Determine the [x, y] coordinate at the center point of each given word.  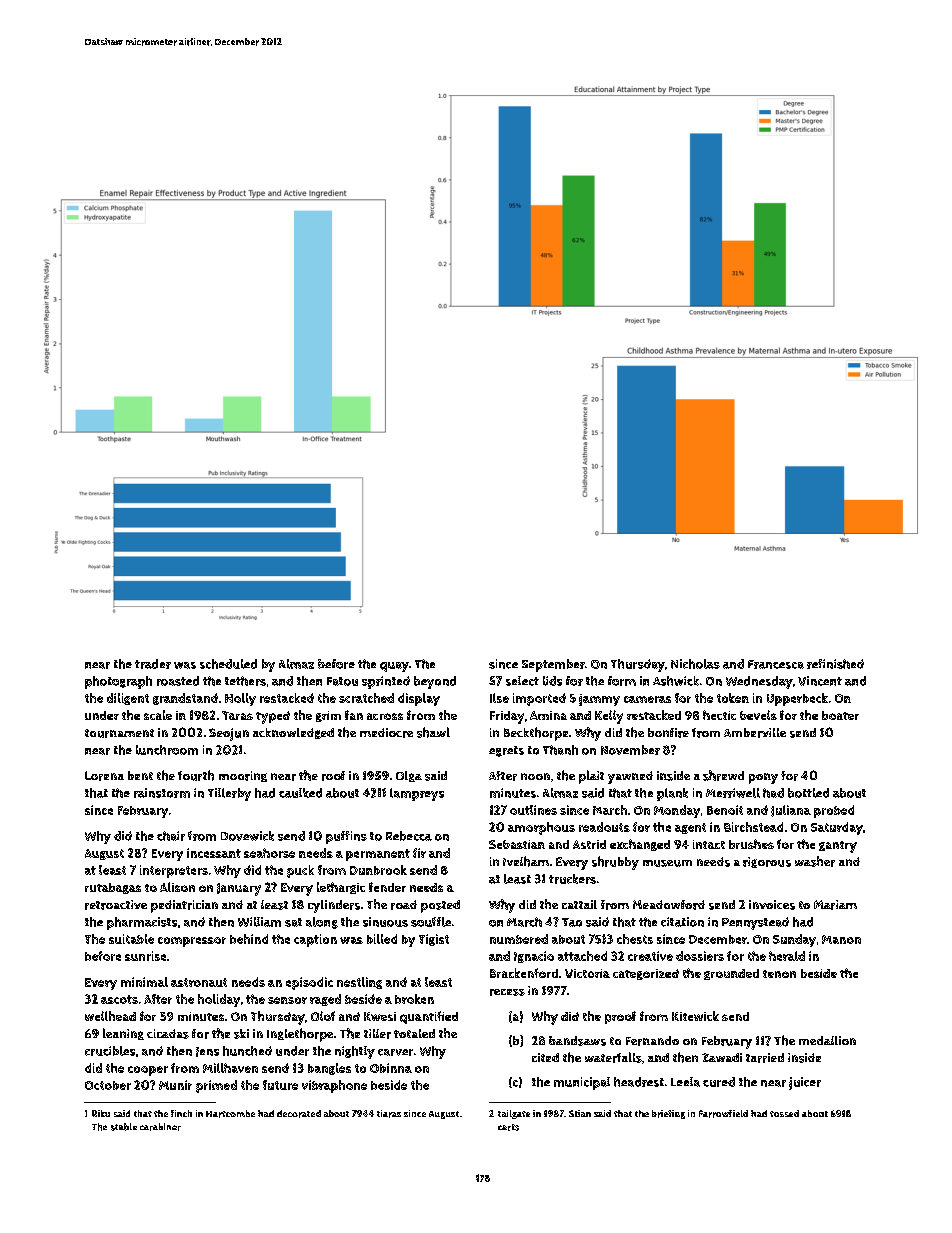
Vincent [820, 681]
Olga [409, 776]
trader [153, 664]
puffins [346, 837]
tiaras [389, 1114]
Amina [548, 715]
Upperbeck [797, 699]
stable [124, 1127]
